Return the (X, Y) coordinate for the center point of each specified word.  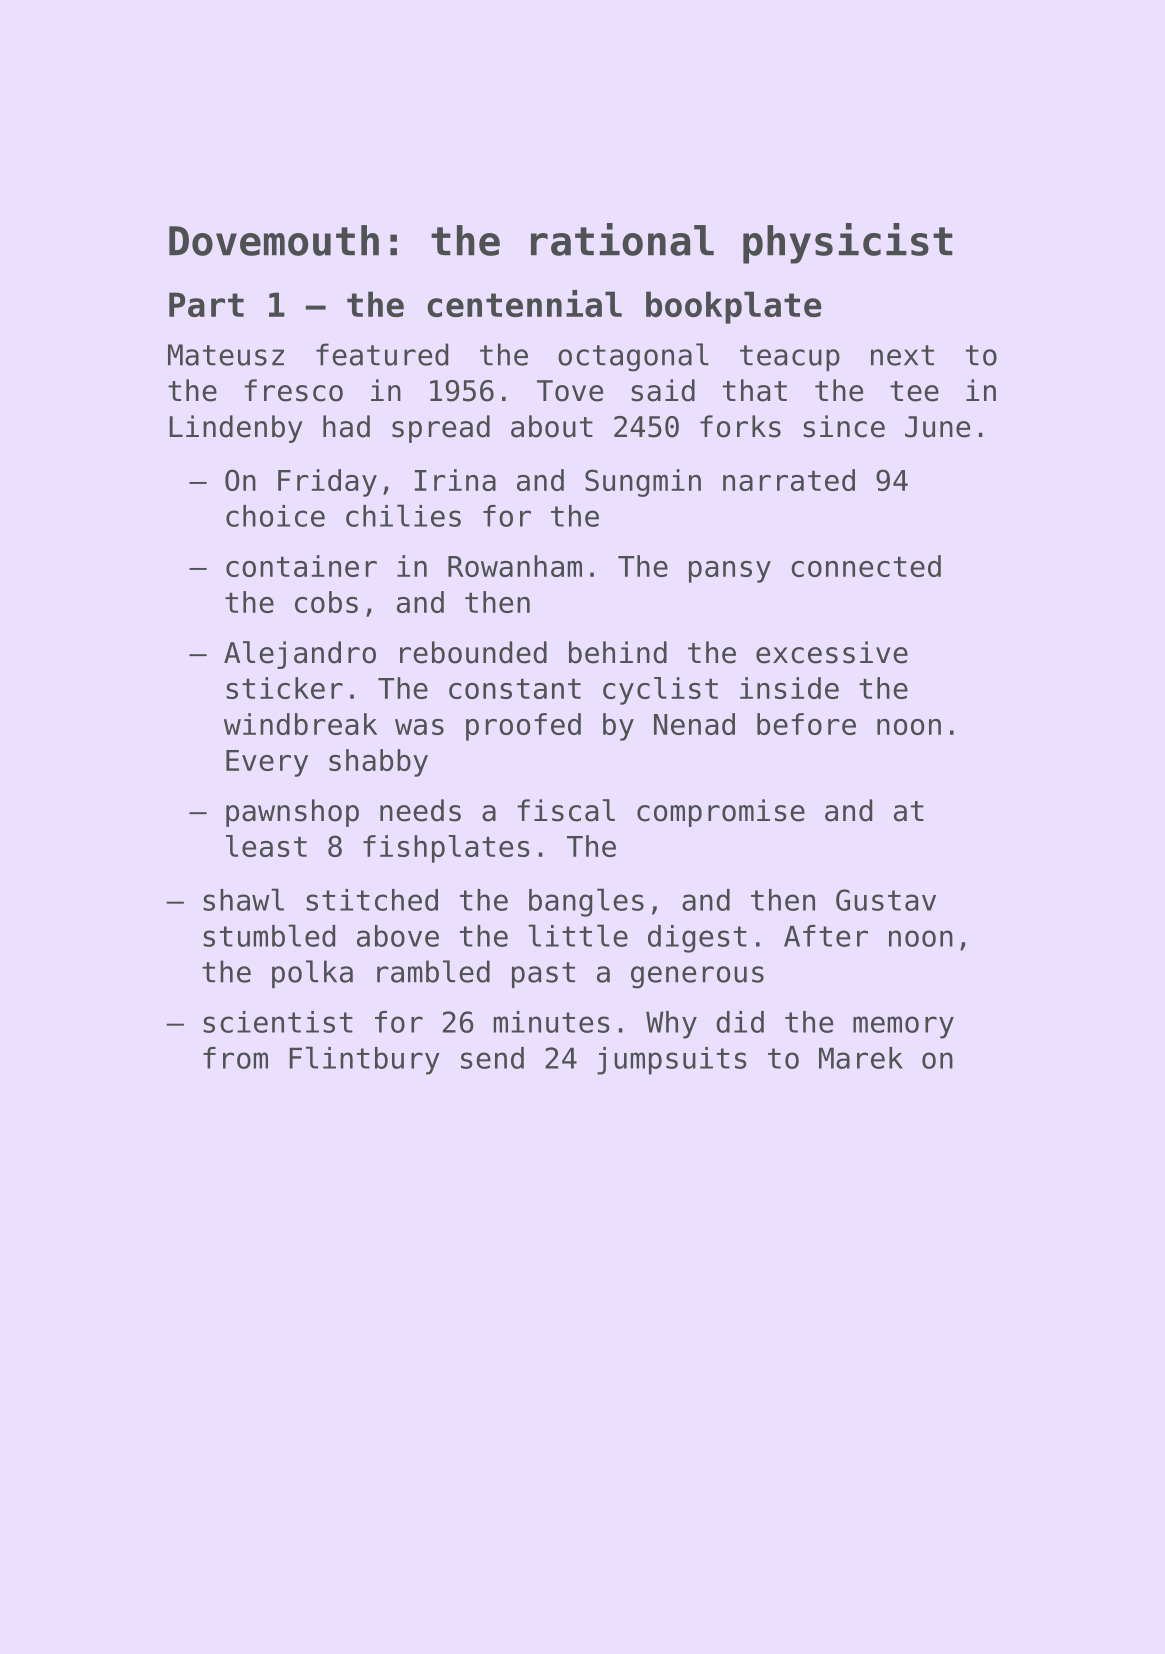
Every (267, 763)
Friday (327, 483)
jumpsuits (672, 1061)
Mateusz (226, 355)
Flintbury (364, 1060)
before (806, 724)
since (844, 426)
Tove (570, 391)
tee (914, 391)
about (552, 426)
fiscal (566, 810)
